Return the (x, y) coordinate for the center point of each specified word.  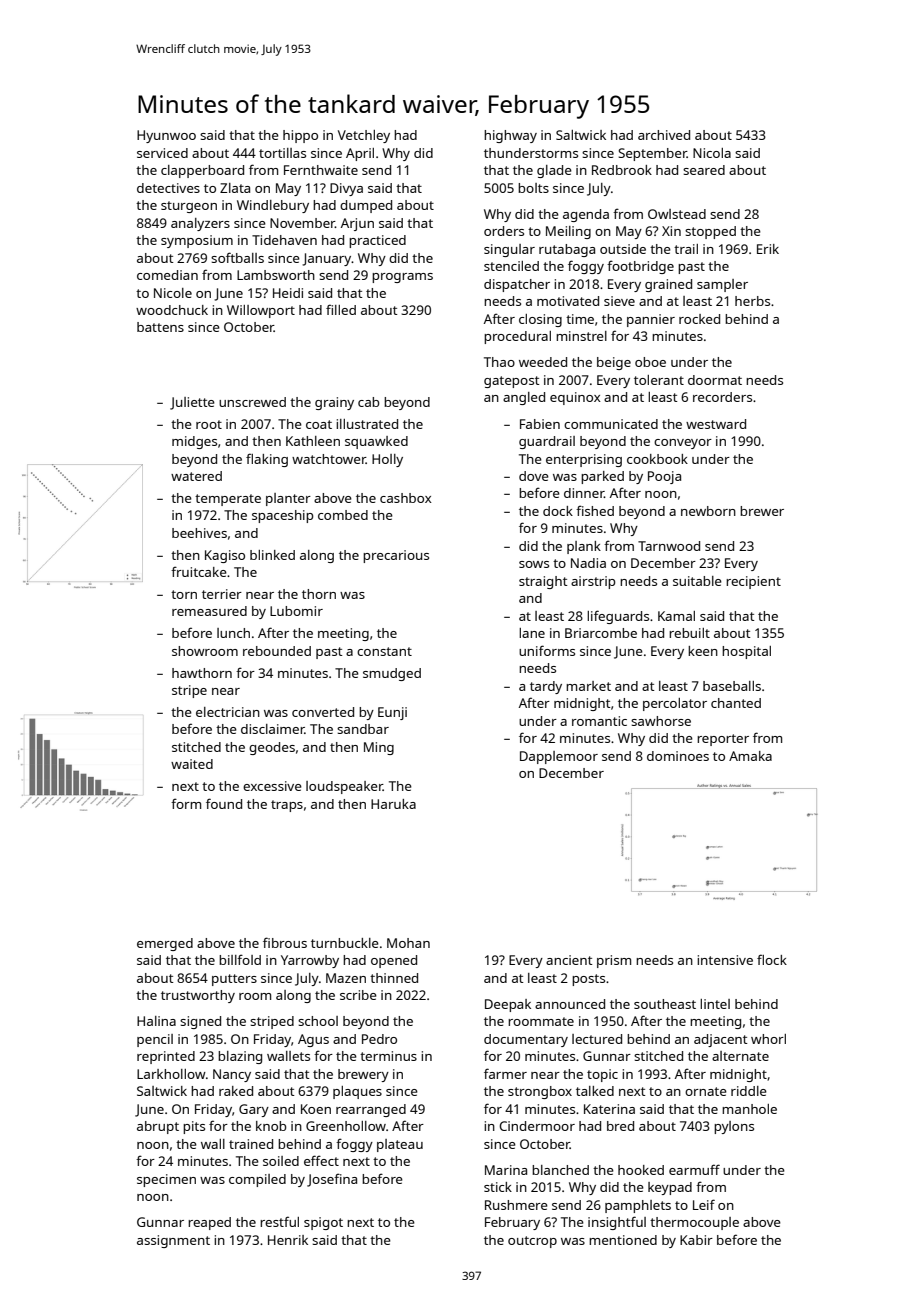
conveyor (683, 444)
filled (341, 309)
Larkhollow (171, 1074)
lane (532, 633)
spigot (323, 1223)
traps (287, 806)
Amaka (750, 756)
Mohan (408, 943)
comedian (167, 275)
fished (595, 510)
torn (184, 594)
